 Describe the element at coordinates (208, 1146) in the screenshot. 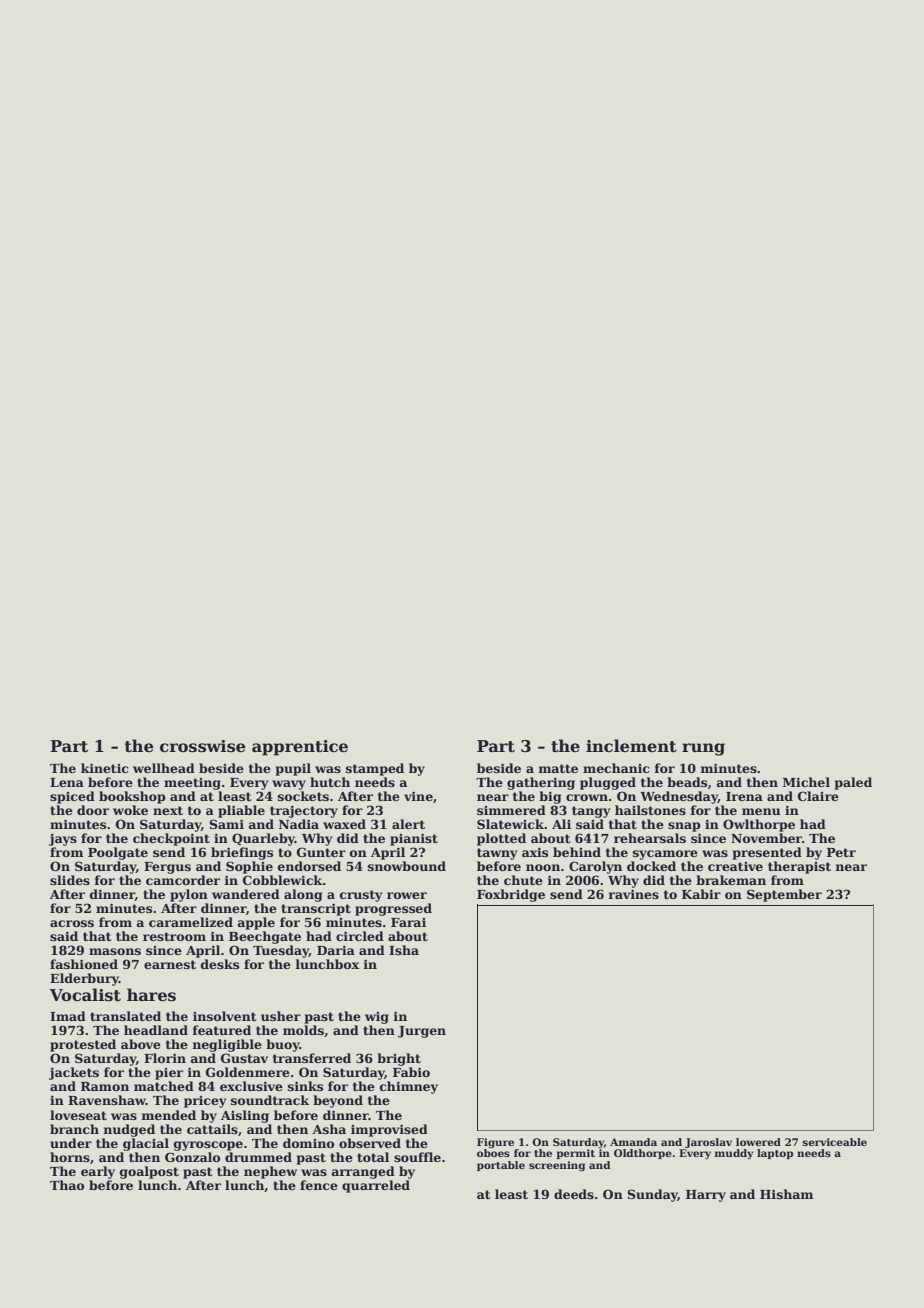

I see `gyroscope` at that location.
